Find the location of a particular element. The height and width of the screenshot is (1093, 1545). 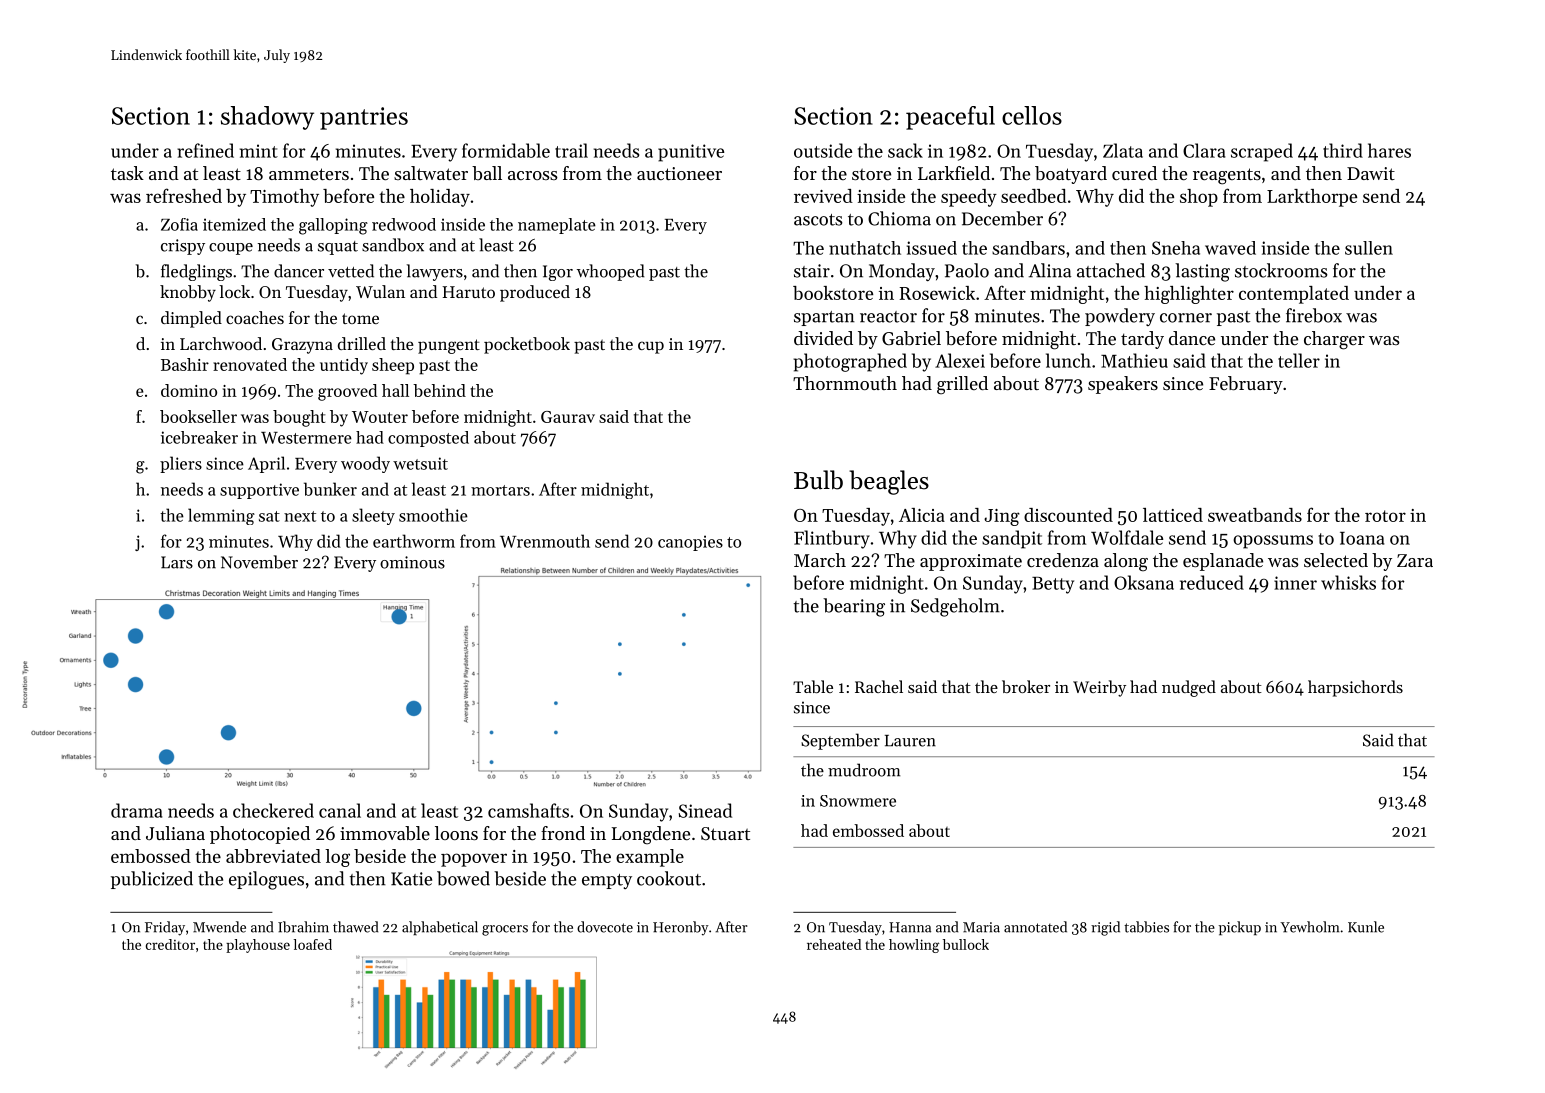

latticed is located at coordinates (1173, 515).
